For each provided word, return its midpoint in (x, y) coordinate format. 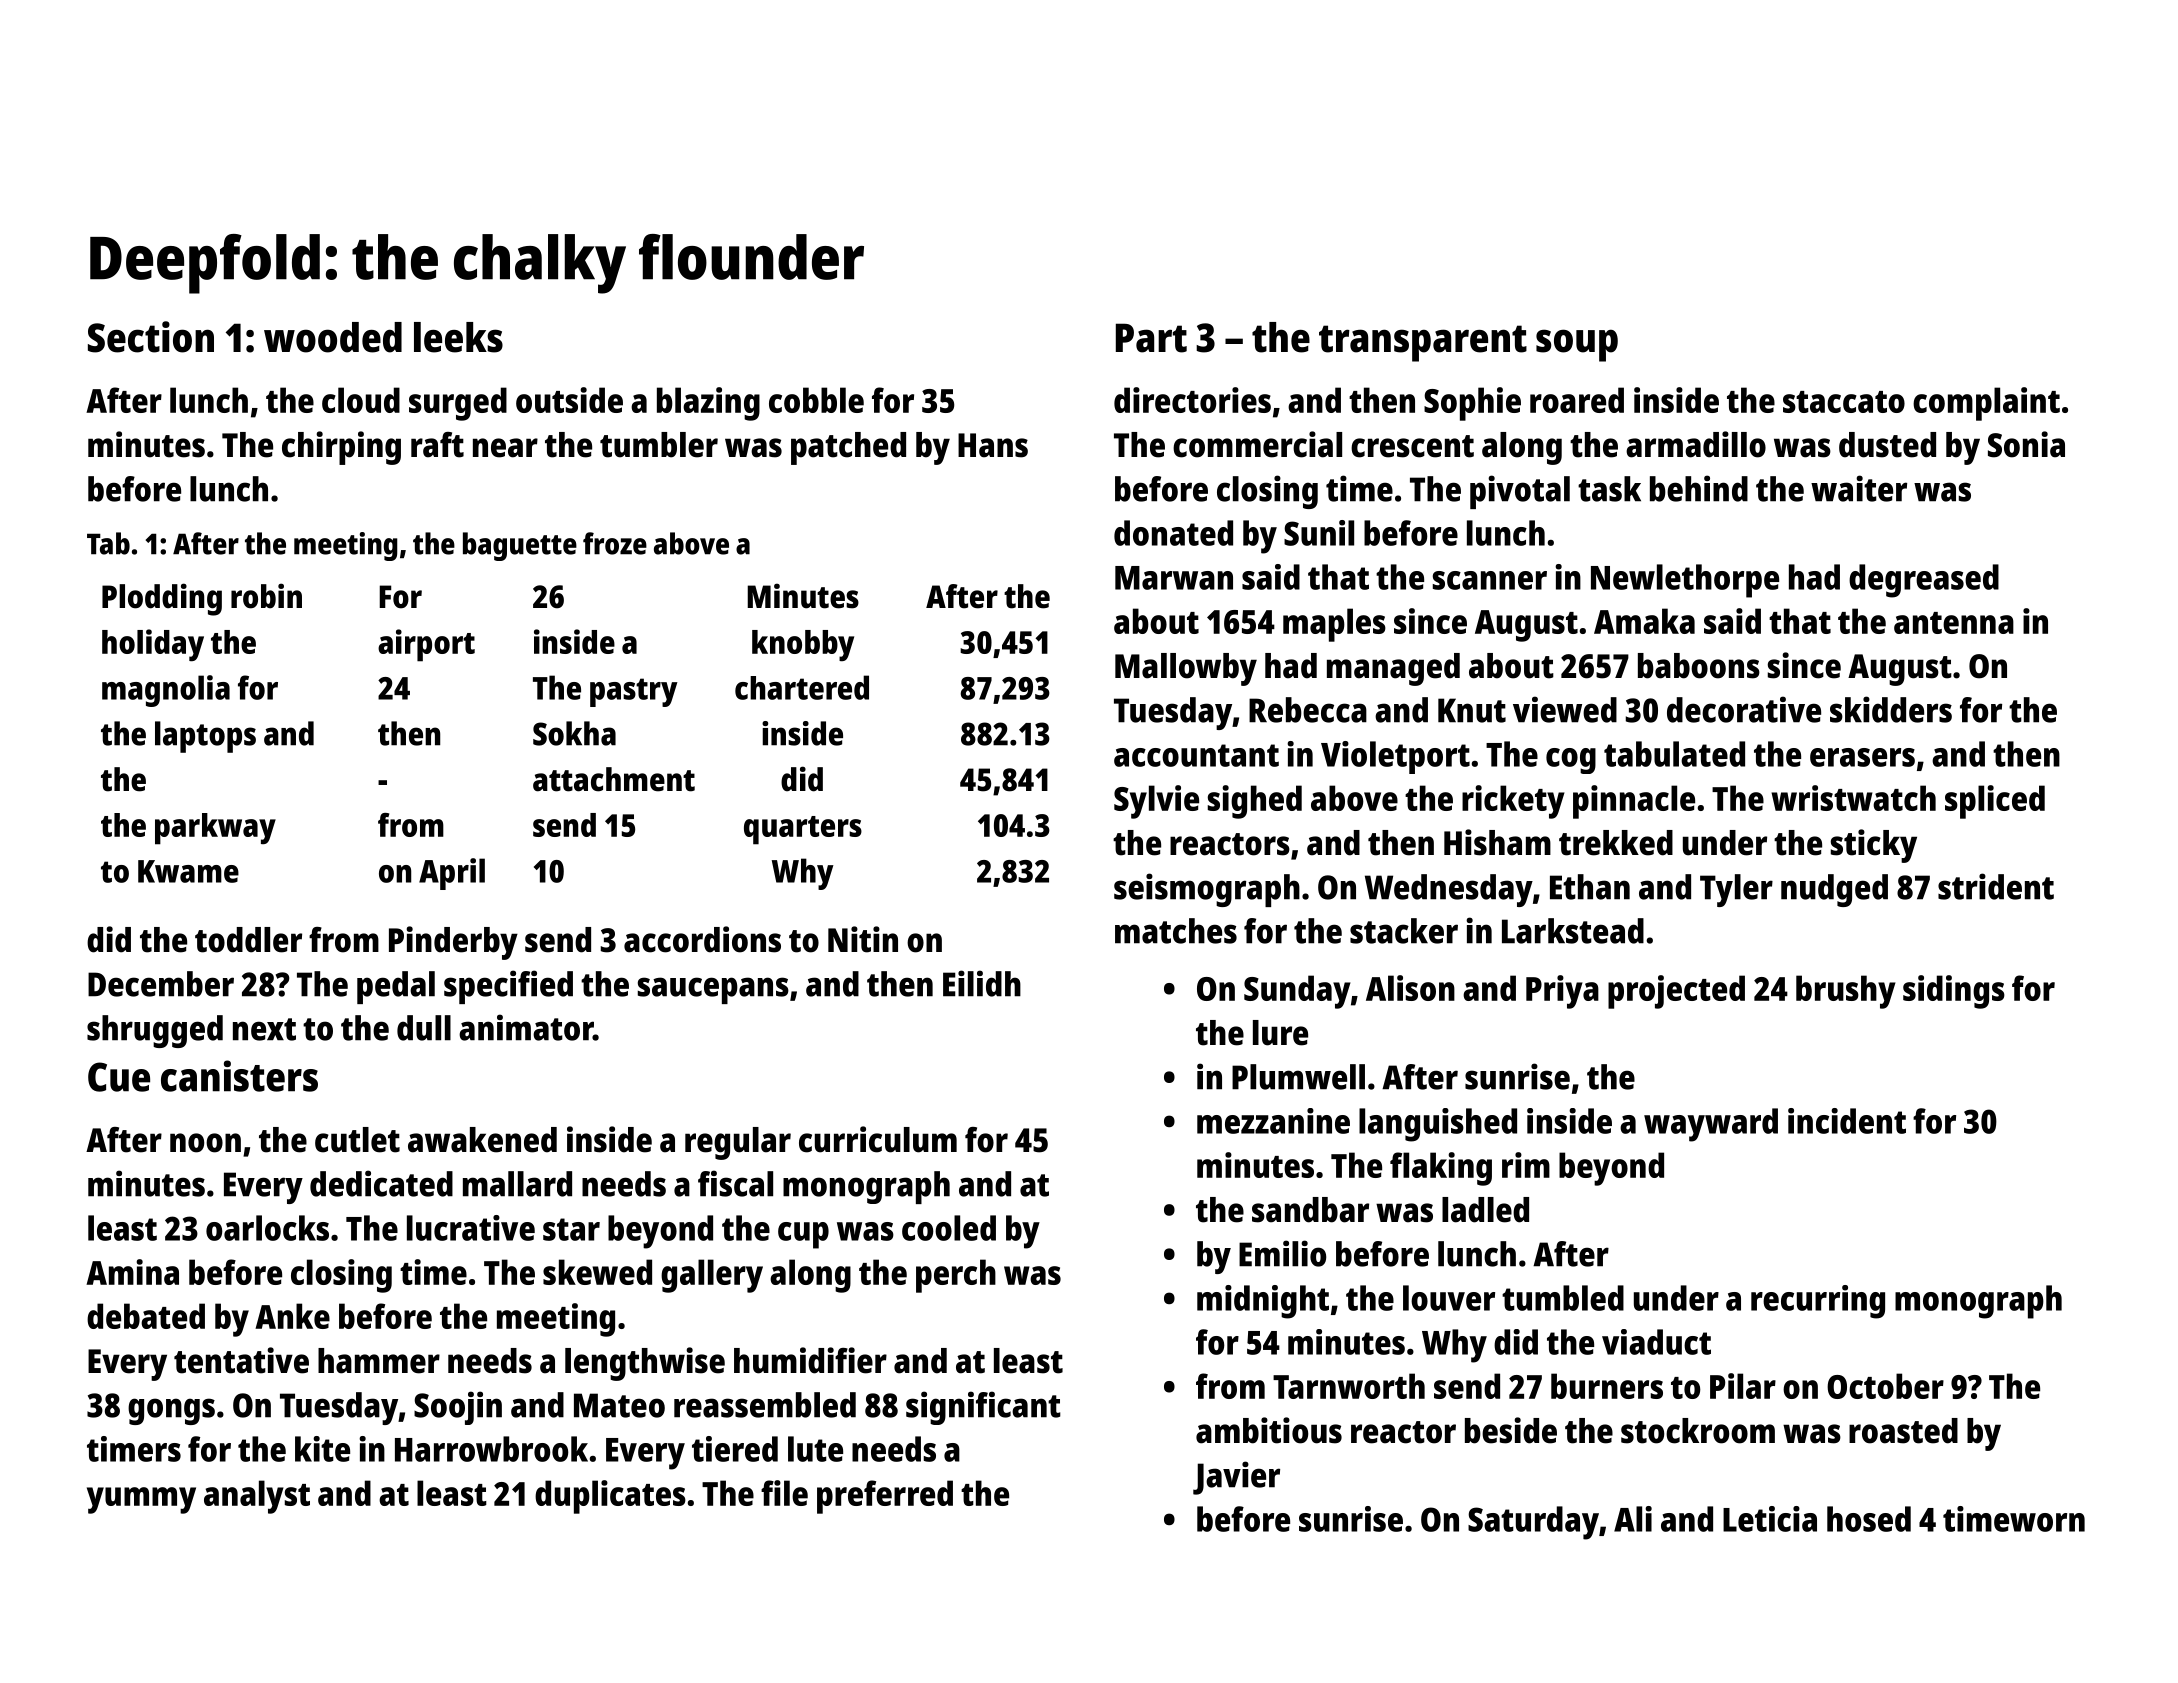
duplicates (610, 1497)
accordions (702, 939)
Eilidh (982, 983)
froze (615, 543)
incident (1847, 1121)
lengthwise (645, 1364)
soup (1577, 345)
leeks (458, 337)
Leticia (1770, 1519)
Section (151, 337)
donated (1173, 533)
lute (815, 1449)
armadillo (1696, 444)
